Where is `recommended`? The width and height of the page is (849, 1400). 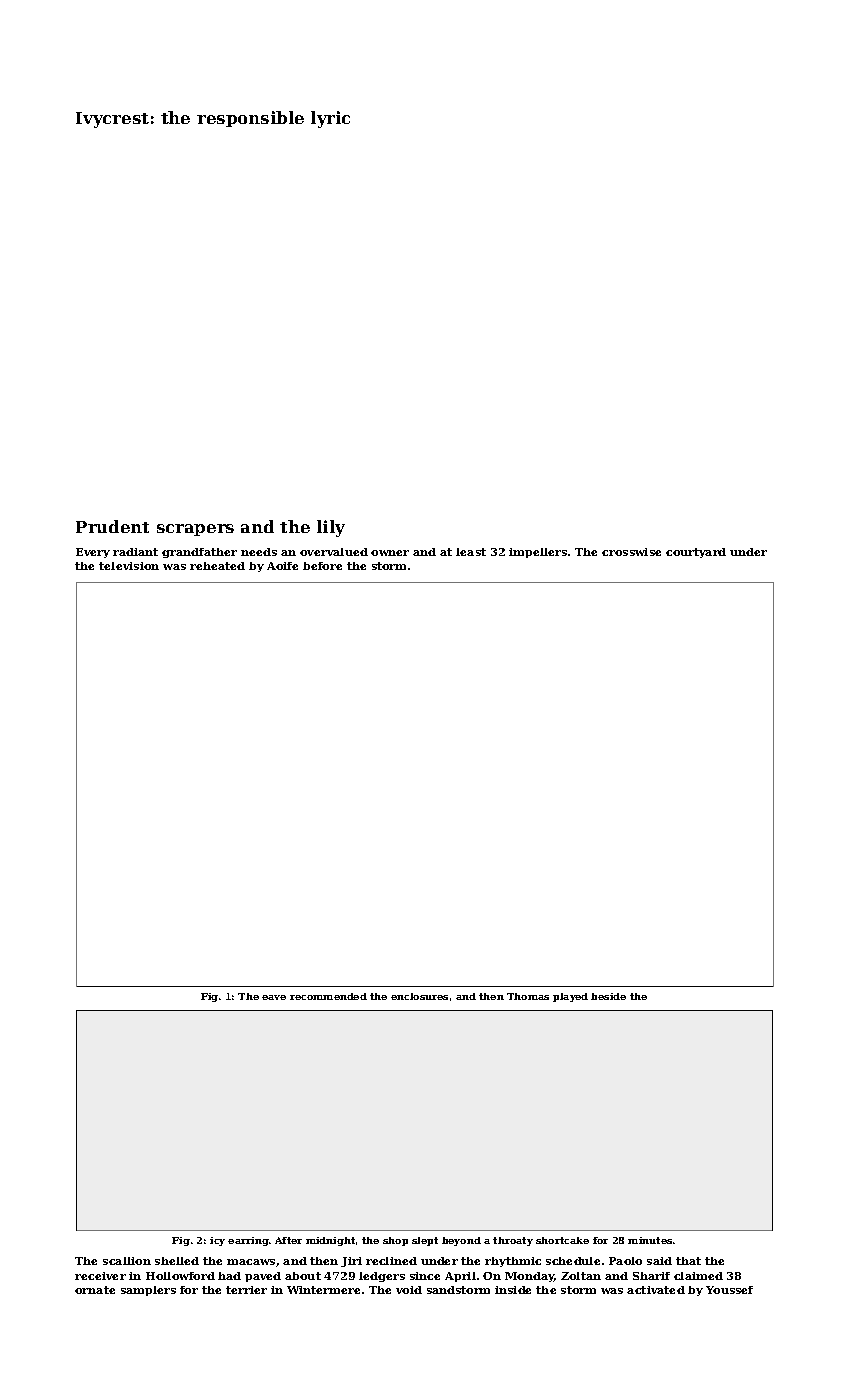 recommended is located at coordinates (328, 996).
